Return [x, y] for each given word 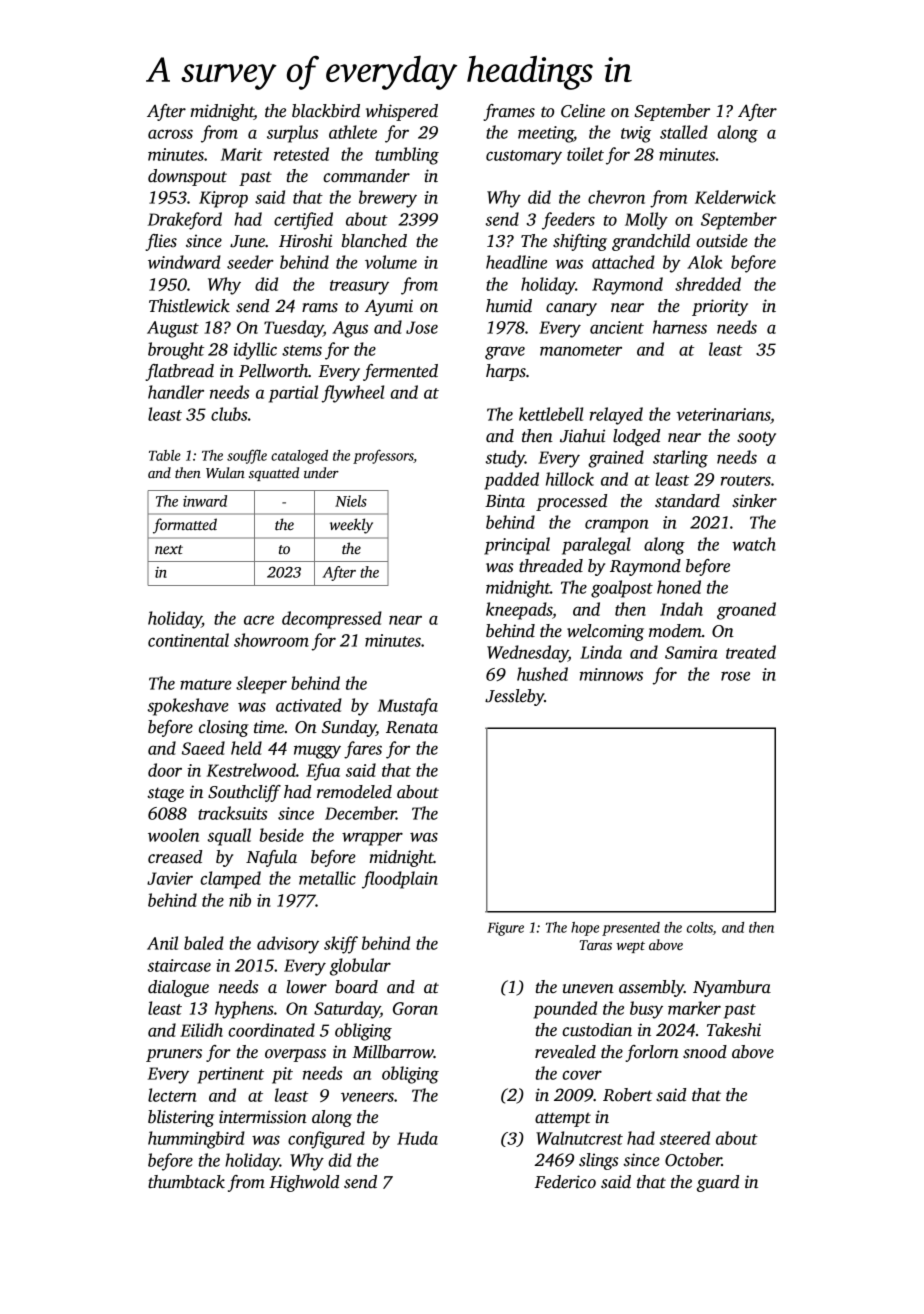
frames [509, 112]
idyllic [255, 351]
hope [585, 929]
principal [517, 546]
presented [631, 929]
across [170, 134]
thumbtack [186, 1182]
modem [675, 631]
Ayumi [389, 307]
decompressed [332, 620]
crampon [616, 526]
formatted [185, 526]
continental [188, 640]
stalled [684, 132]
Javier [170, 878]
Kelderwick [735, 197]
